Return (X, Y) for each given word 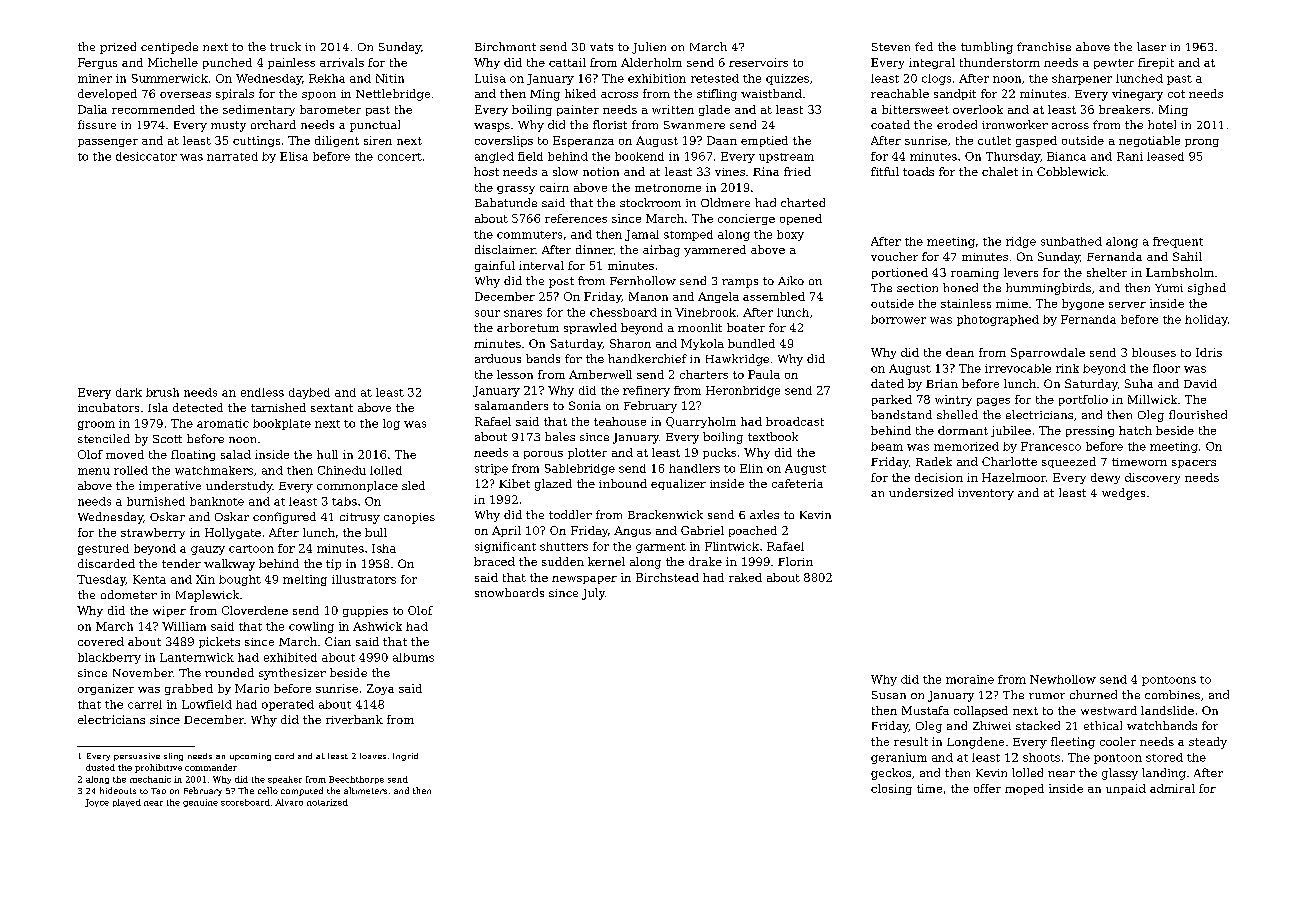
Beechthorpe (356, 780)
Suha (1139, 383)
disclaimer (505, 249)
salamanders (511, 405)
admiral (1172, 788)
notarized (327, 802)
